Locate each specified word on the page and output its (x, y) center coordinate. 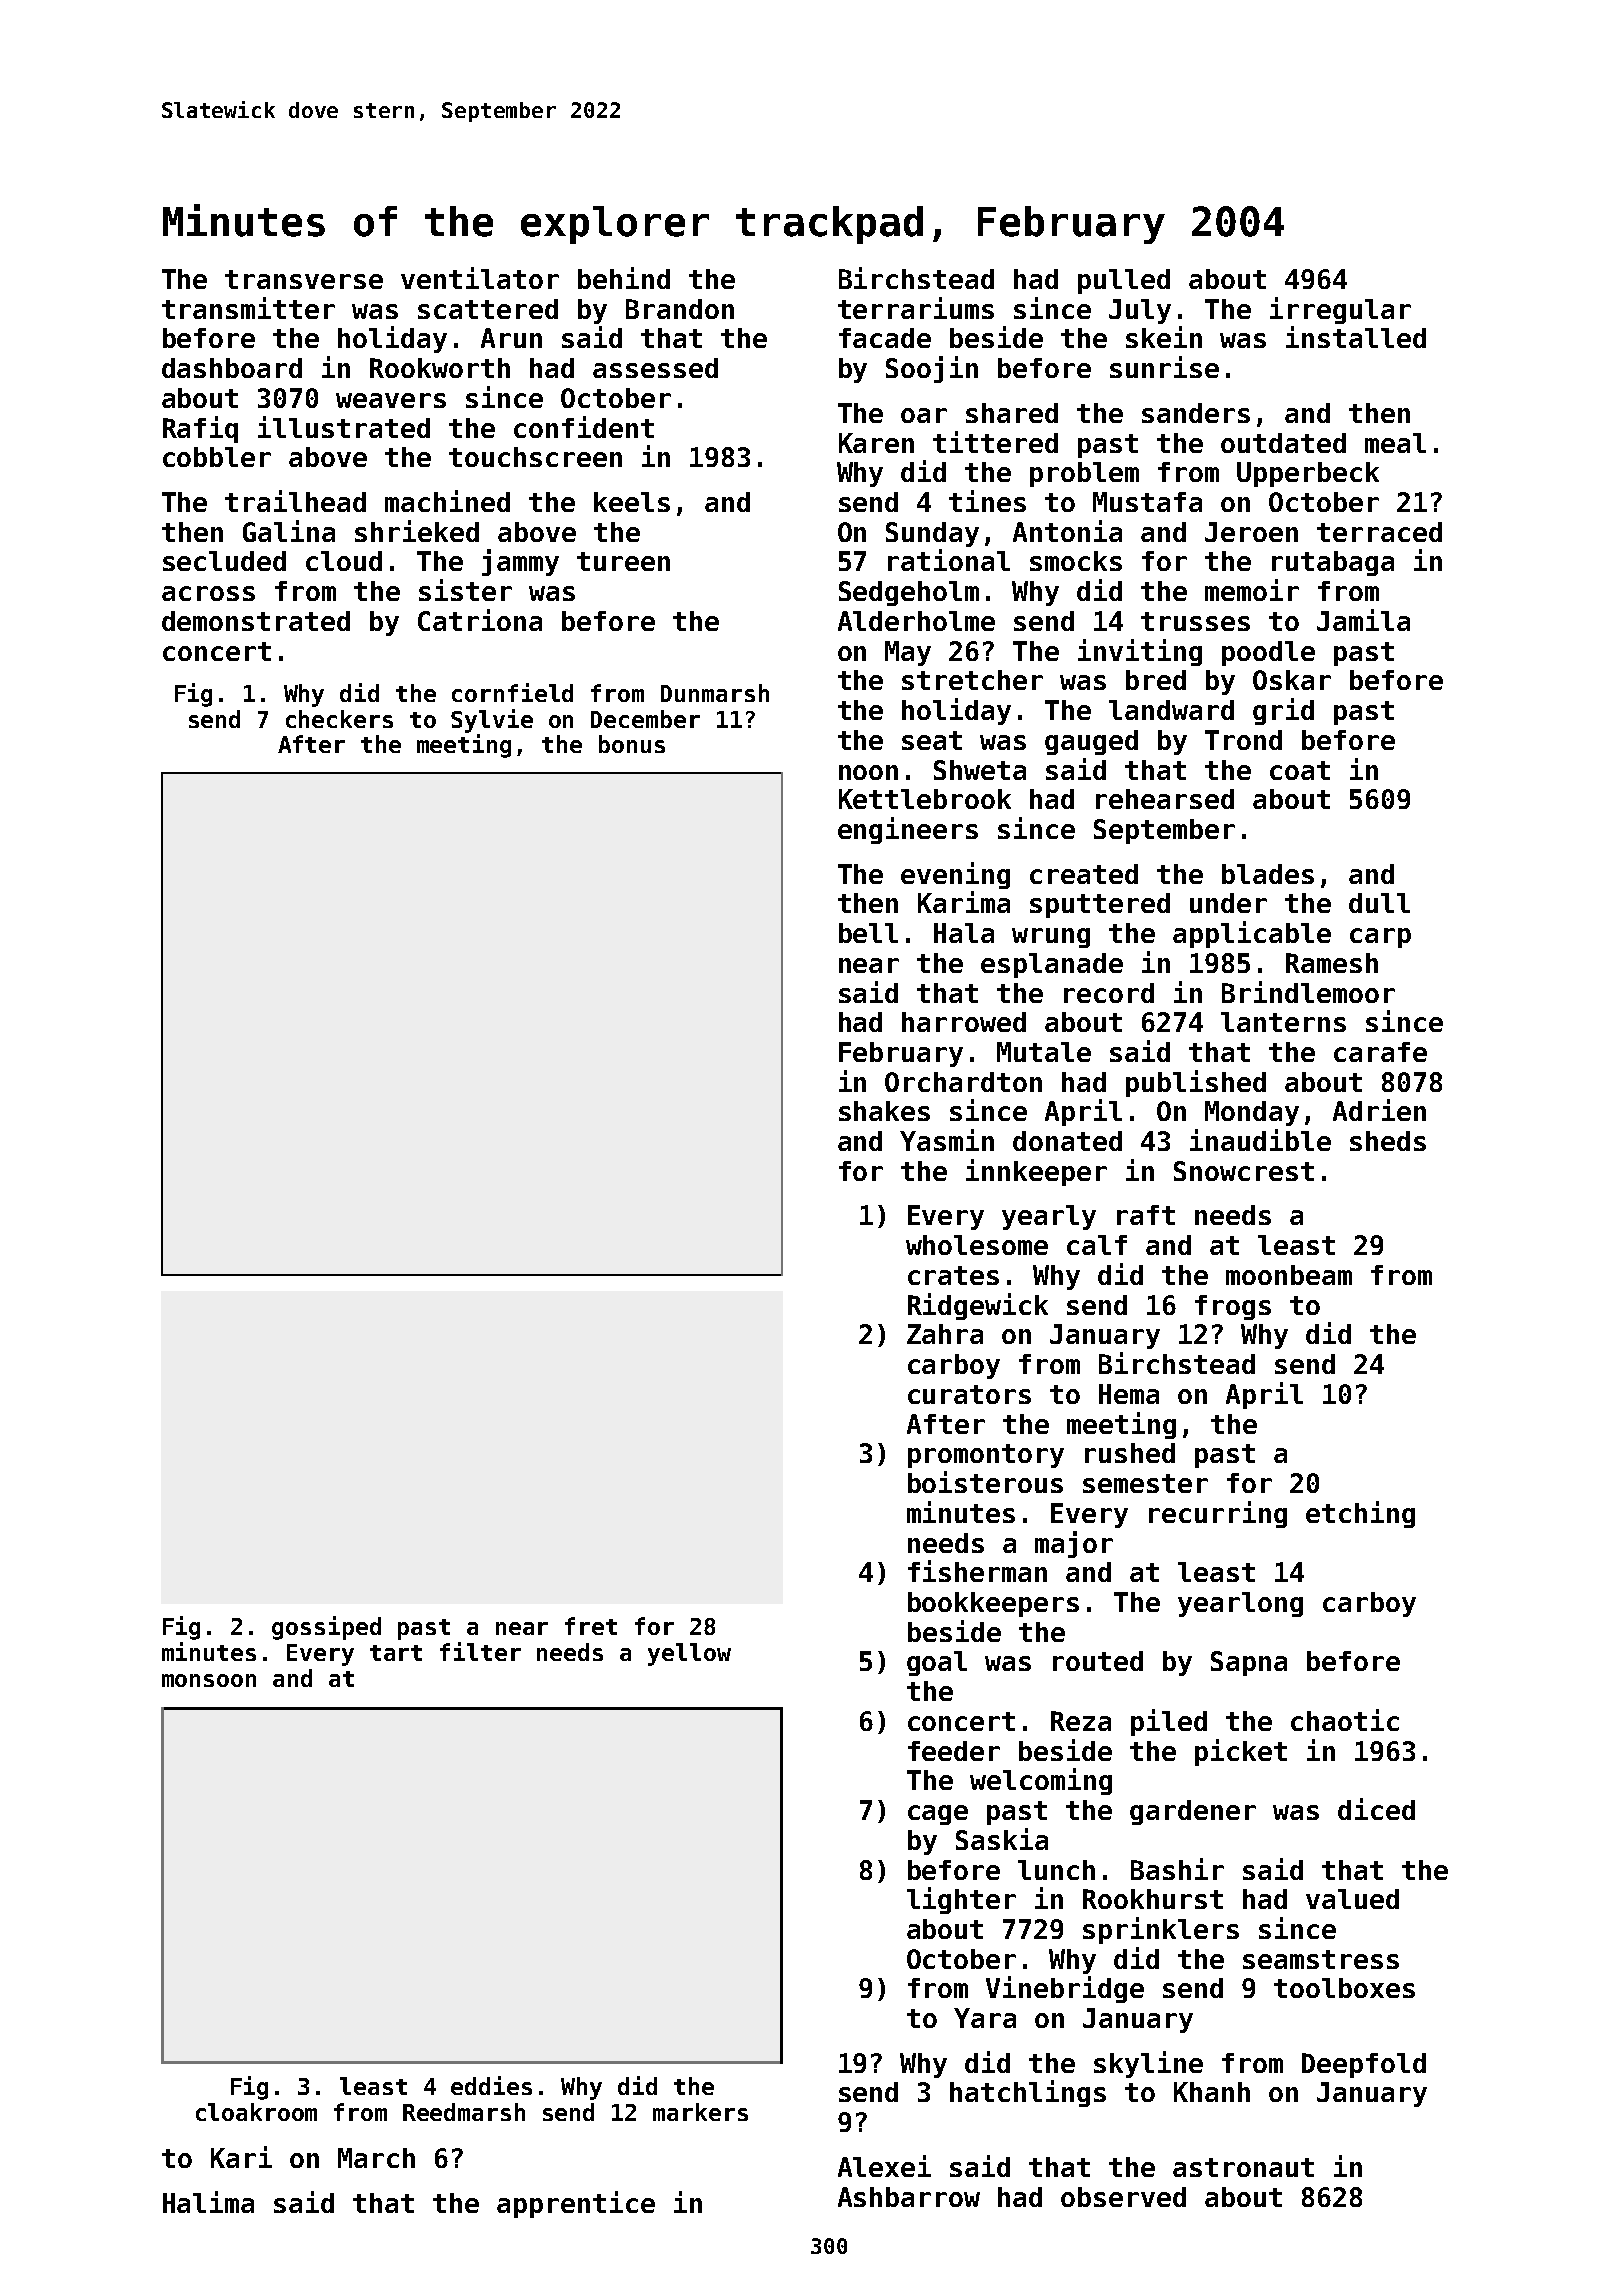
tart (396, 1653)
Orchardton (963, 1082)
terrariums (916, 308)
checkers (339, 719)
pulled (1124, 281)
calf (1097, 1245)
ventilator (480, 278)
